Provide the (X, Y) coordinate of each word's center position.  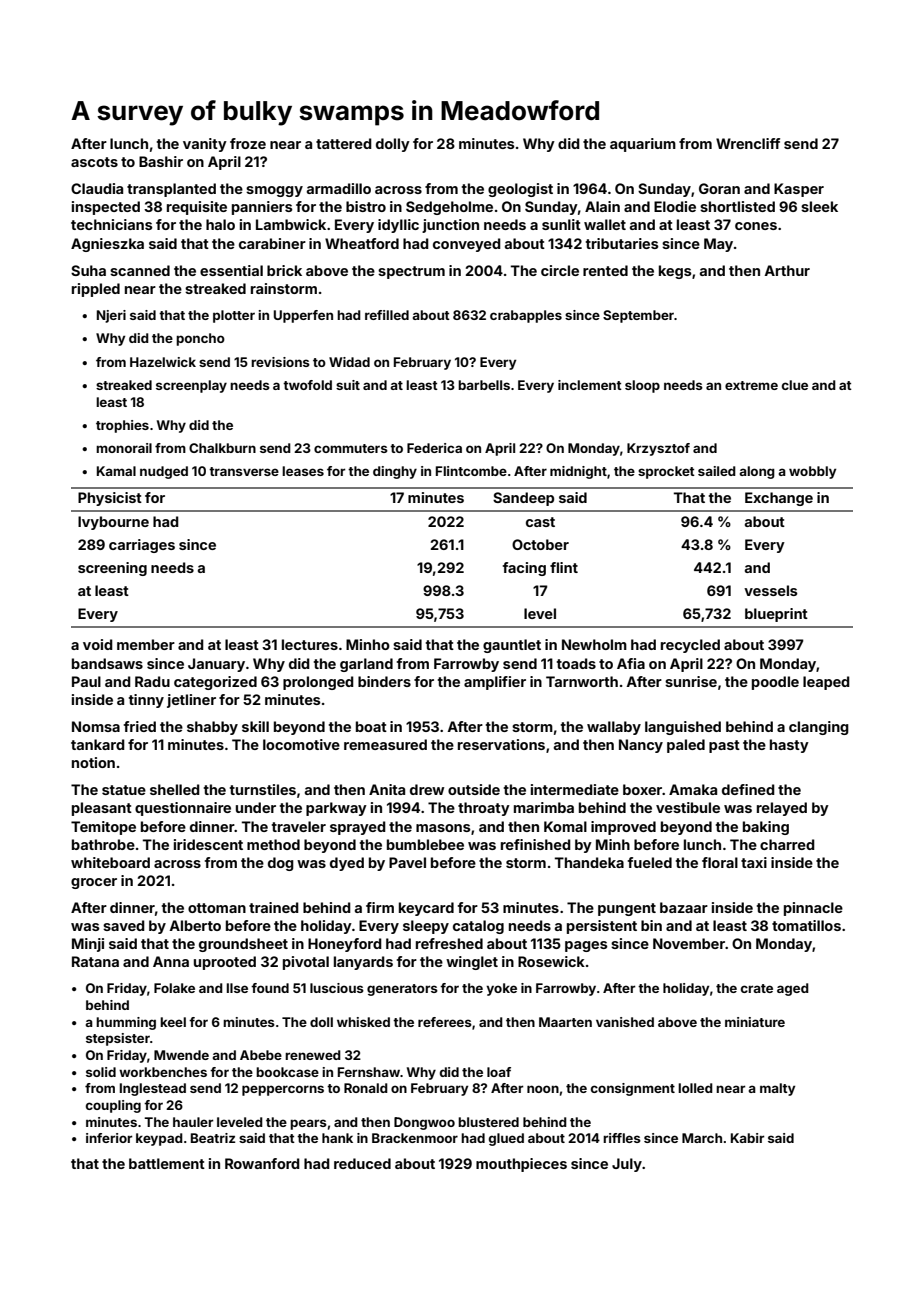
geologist (520, 190)
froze (248, 143)
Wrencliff (748, 143)
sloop (642, 386)
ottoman (217, 908)
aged (793, 989)
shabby (212, 728)
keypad (159, 1139)
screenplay (191, 386)
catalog (478, 927)
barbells (484, 385)
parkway (336, 809)
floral (720, 862)
